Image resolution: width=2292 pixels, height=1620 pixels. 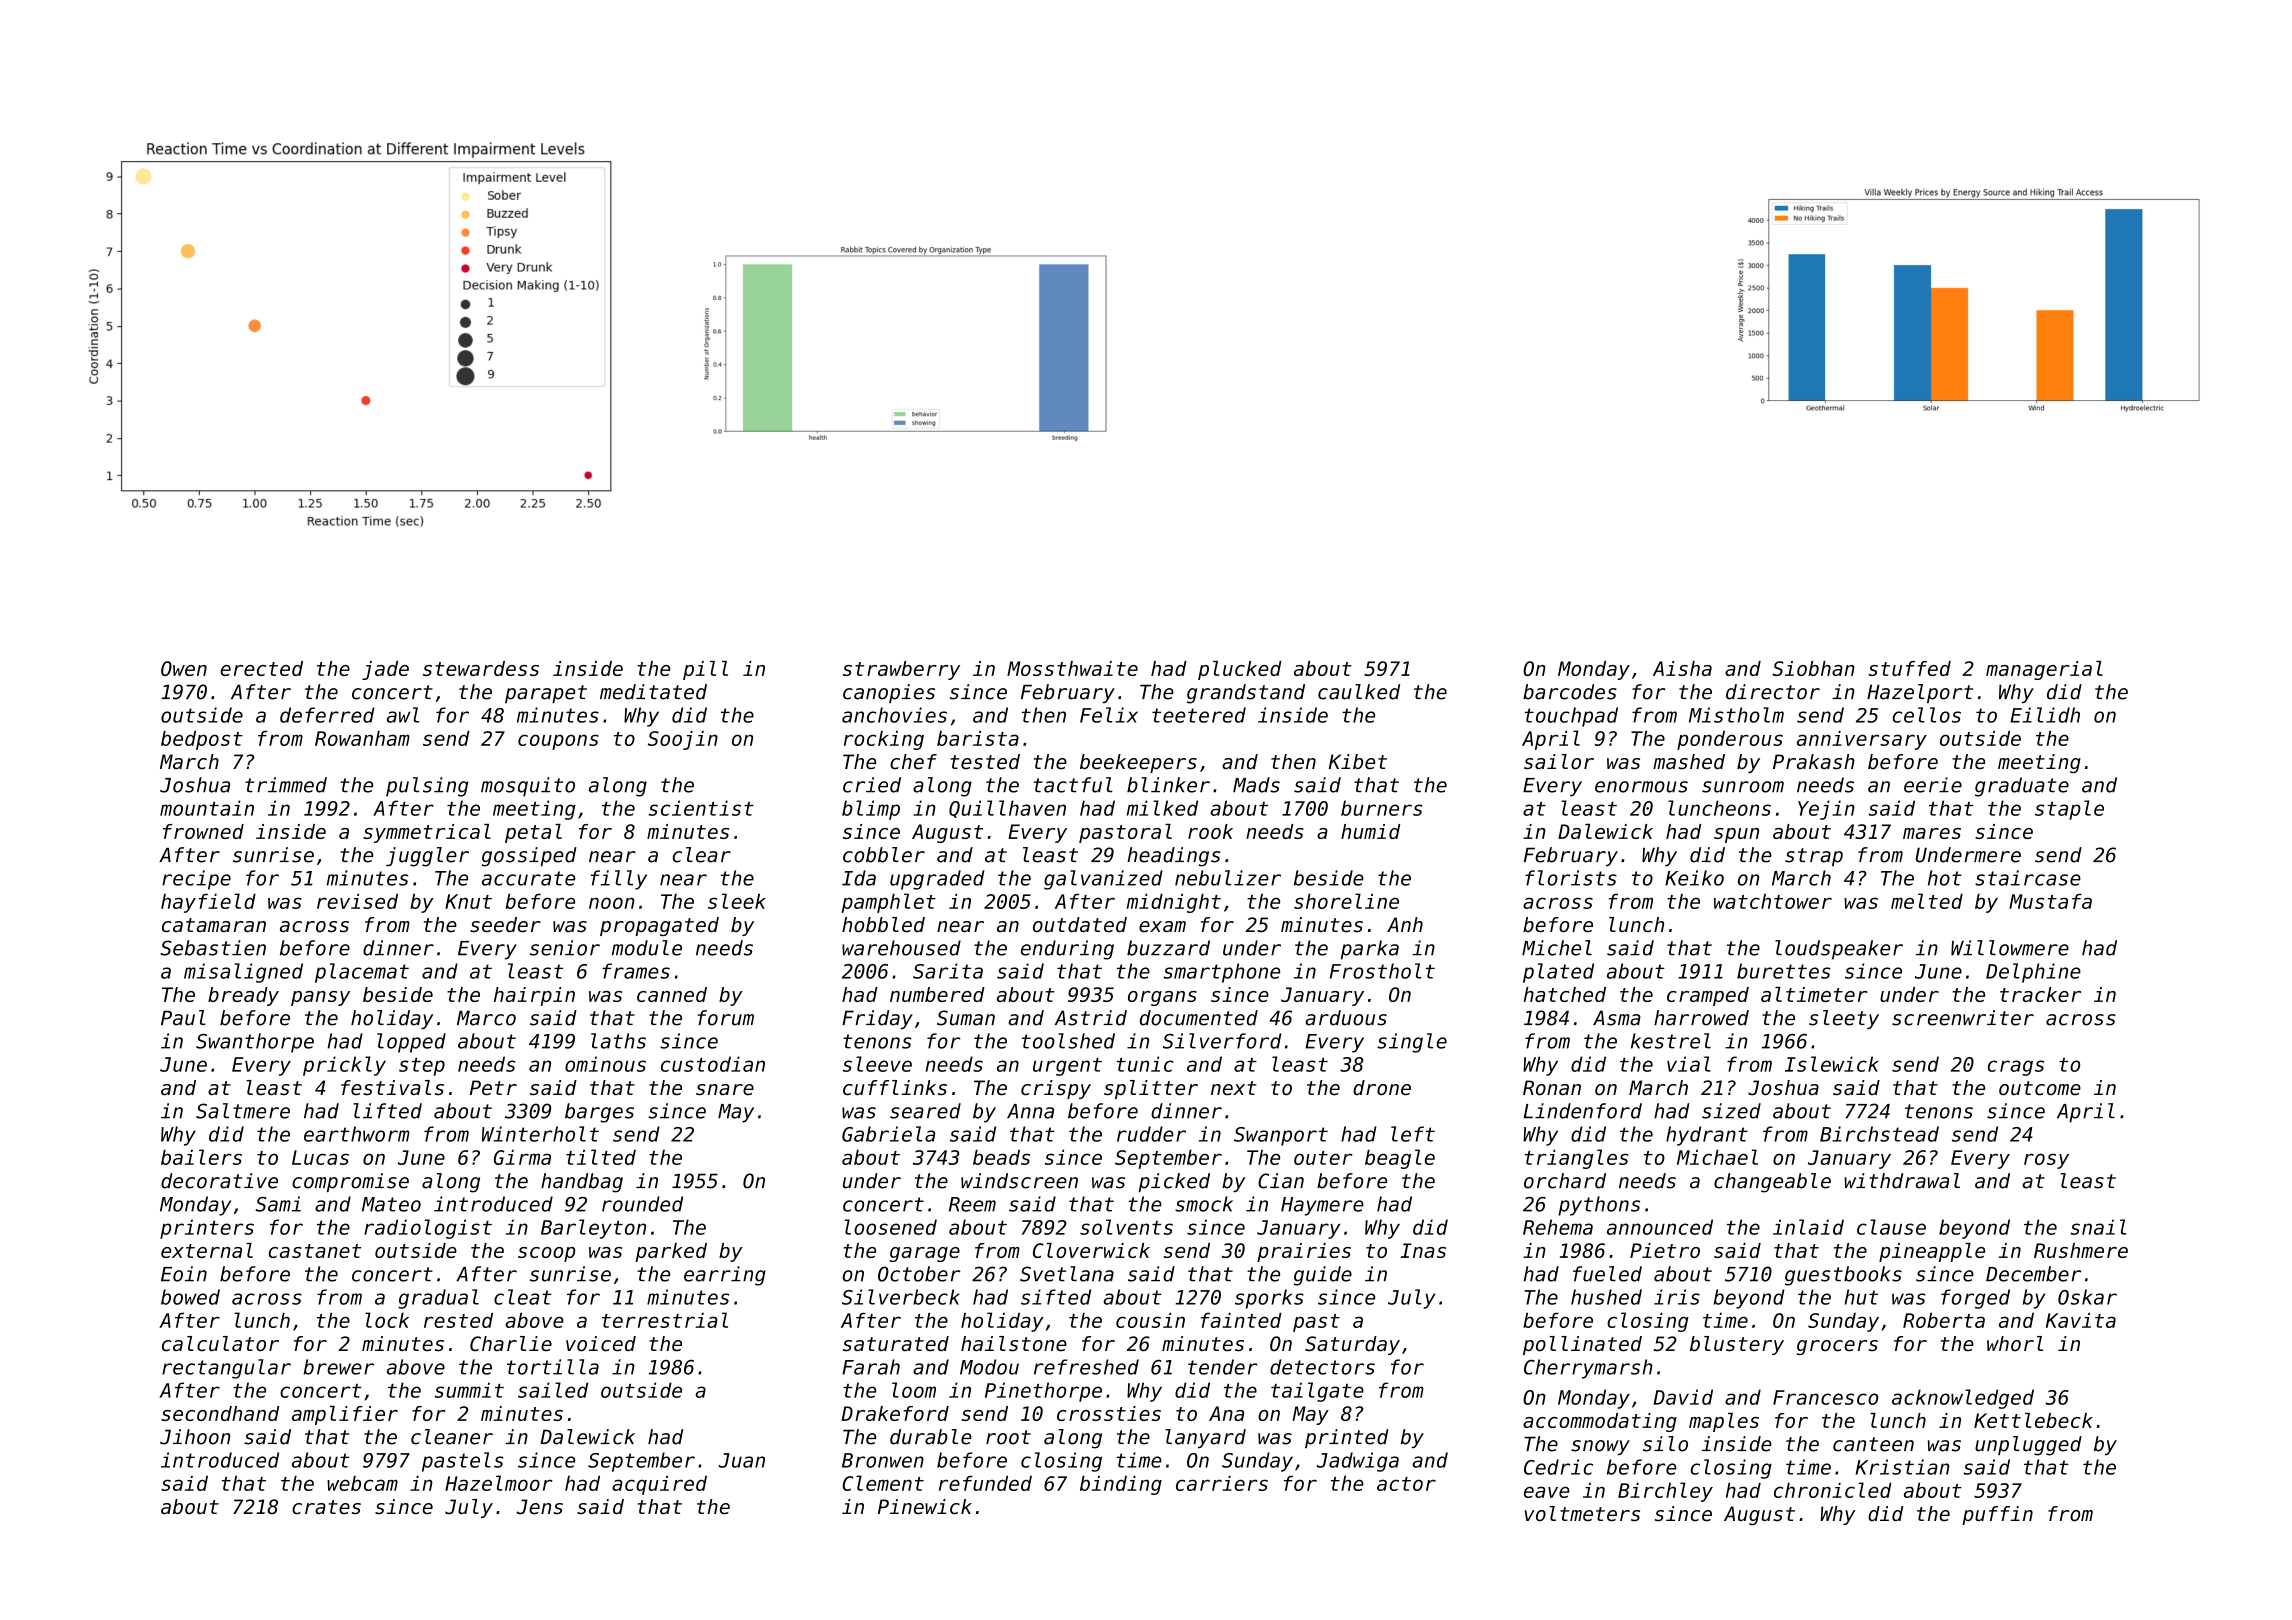 What do you see at coordinates (362, 1483) in the image?
I see `webcam` at bounding box center [362, 1483].
